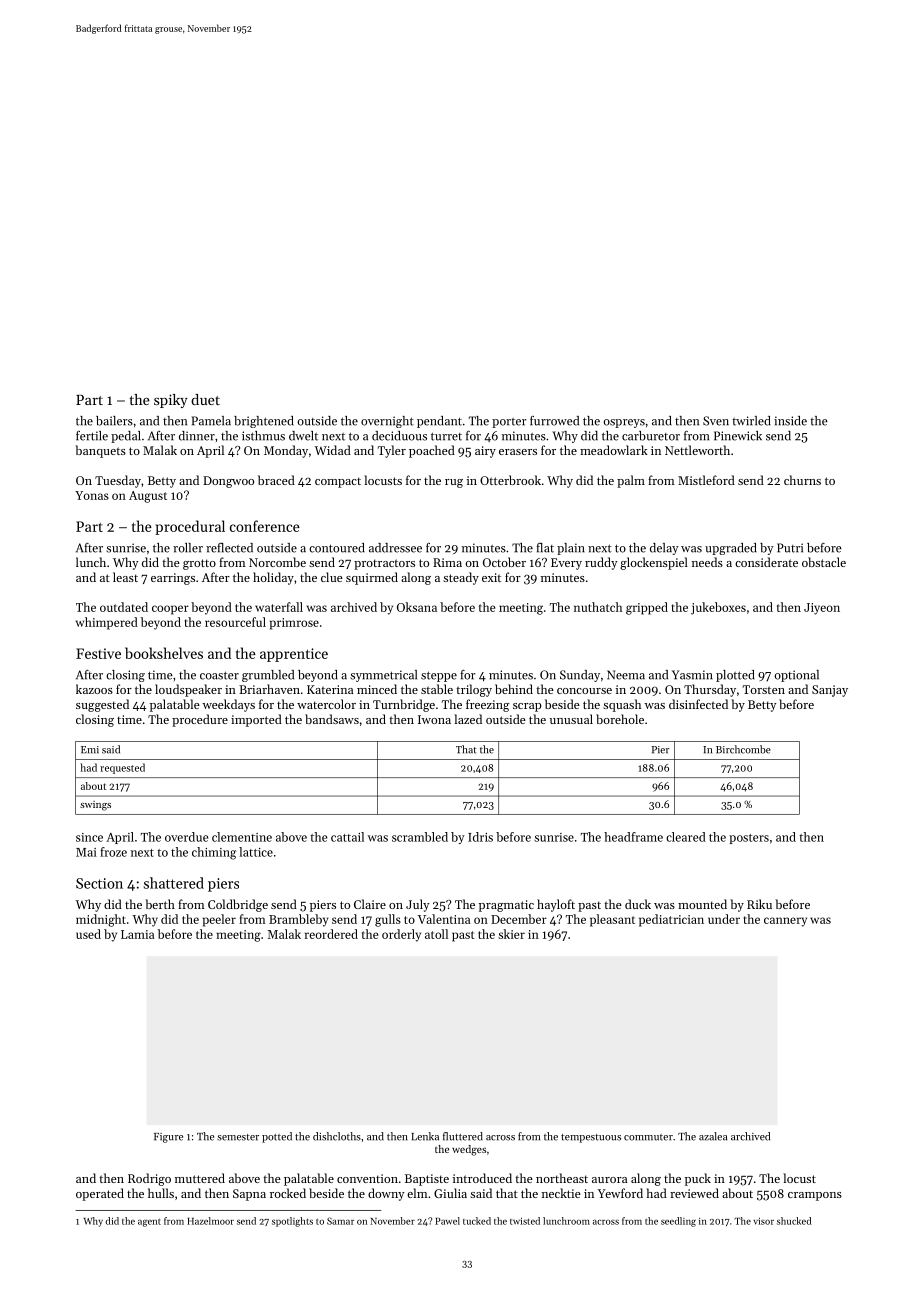  I want to click on August, so click(148, 497).
